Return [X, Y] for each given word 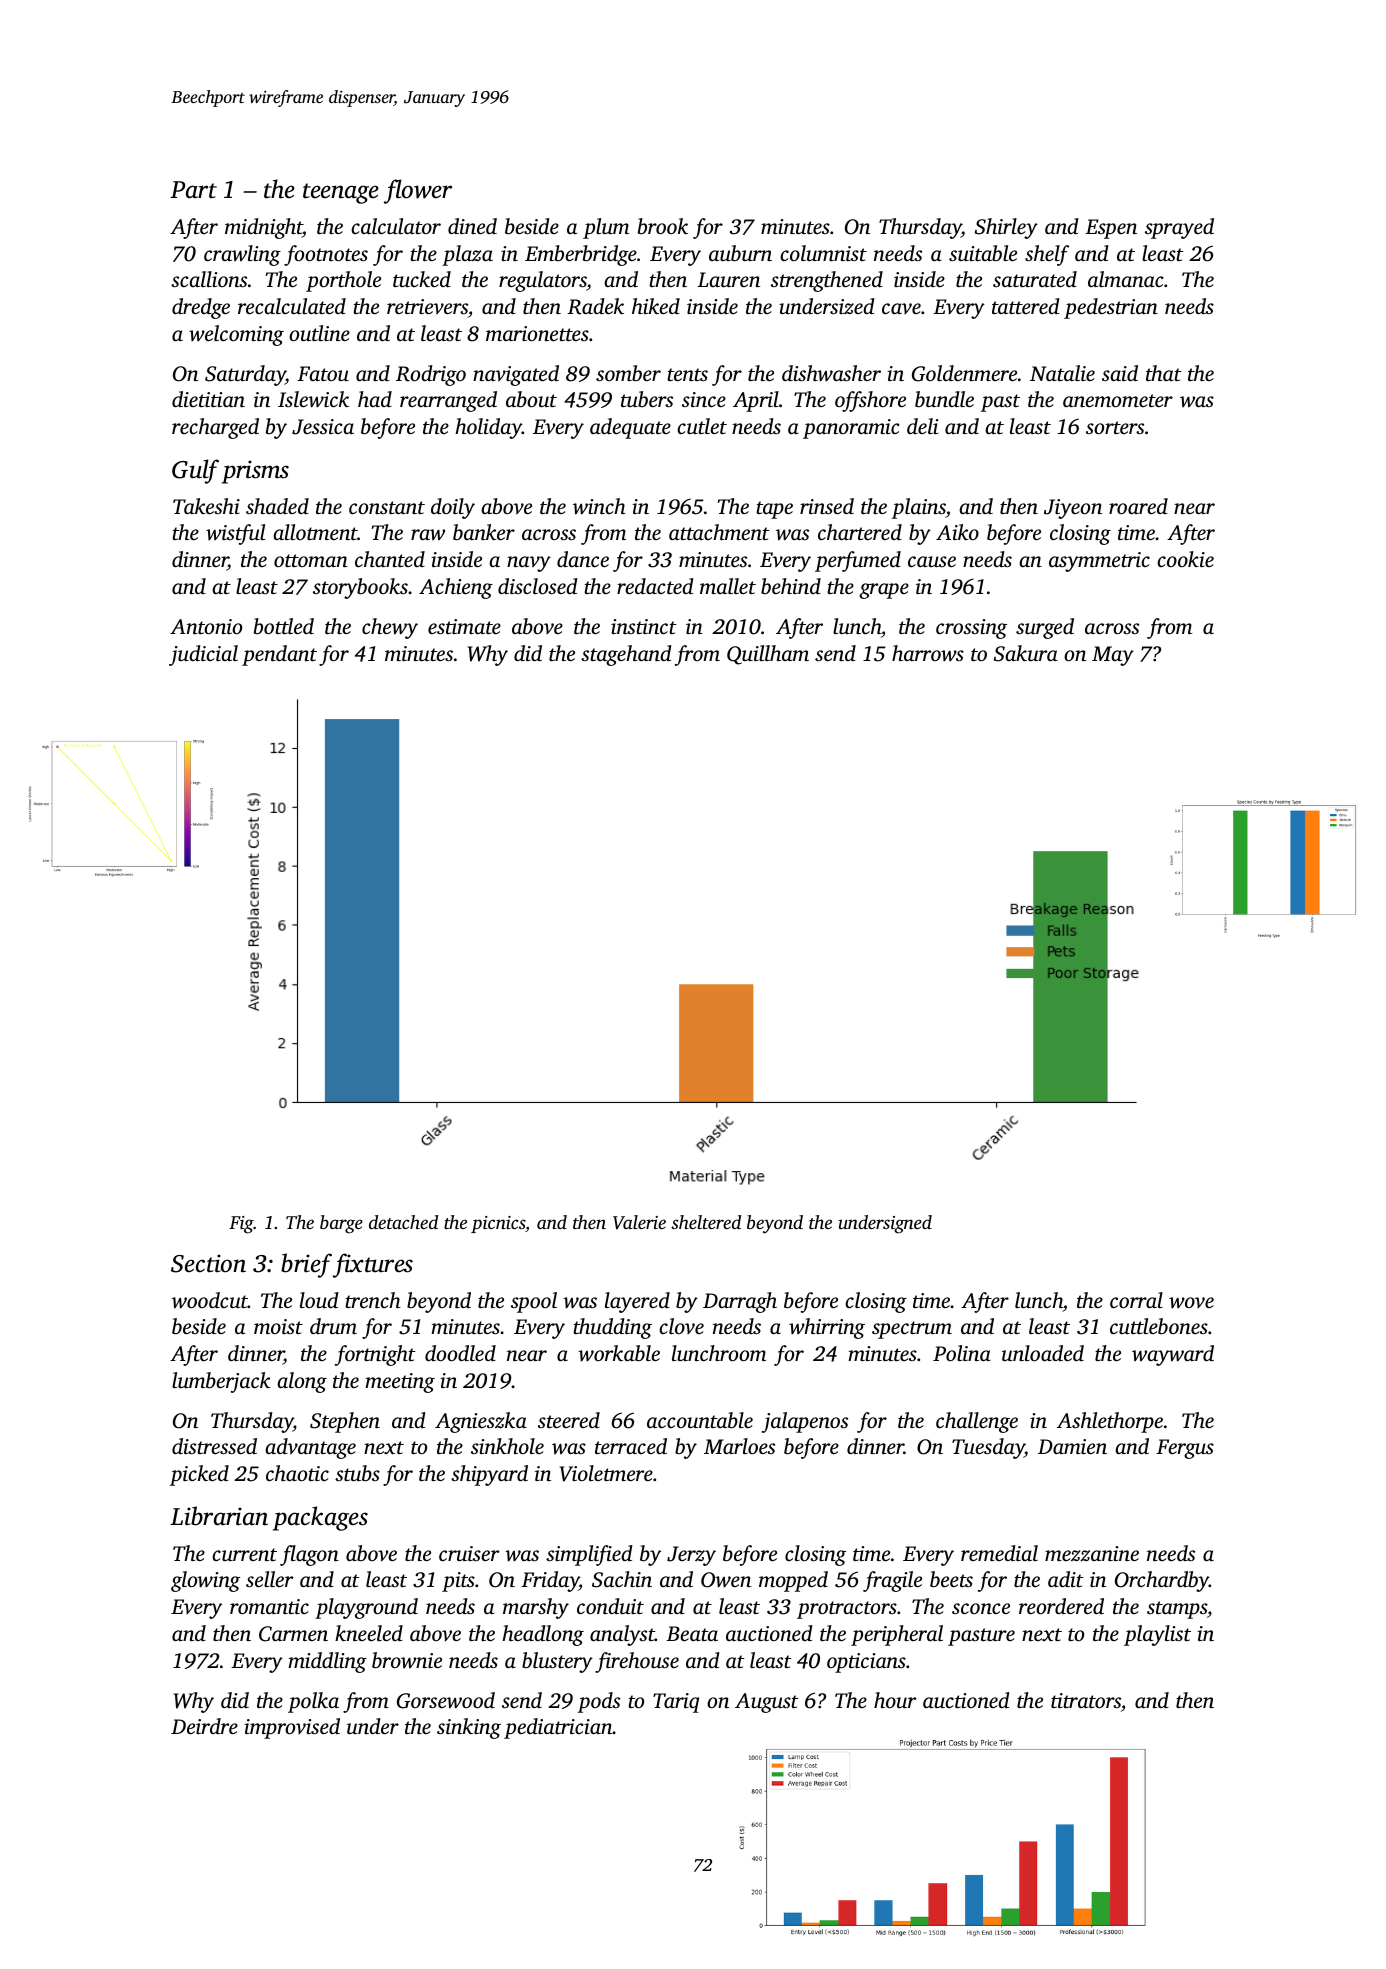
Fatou [323, 373]
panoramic [851, 429]
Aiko [957, 532]
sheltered [706, 1222]
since [704, 399]
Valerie [639, 1222]
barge [341, 1224]
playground [366, 1608]
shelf [1047, 255]
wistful [235, 534]
